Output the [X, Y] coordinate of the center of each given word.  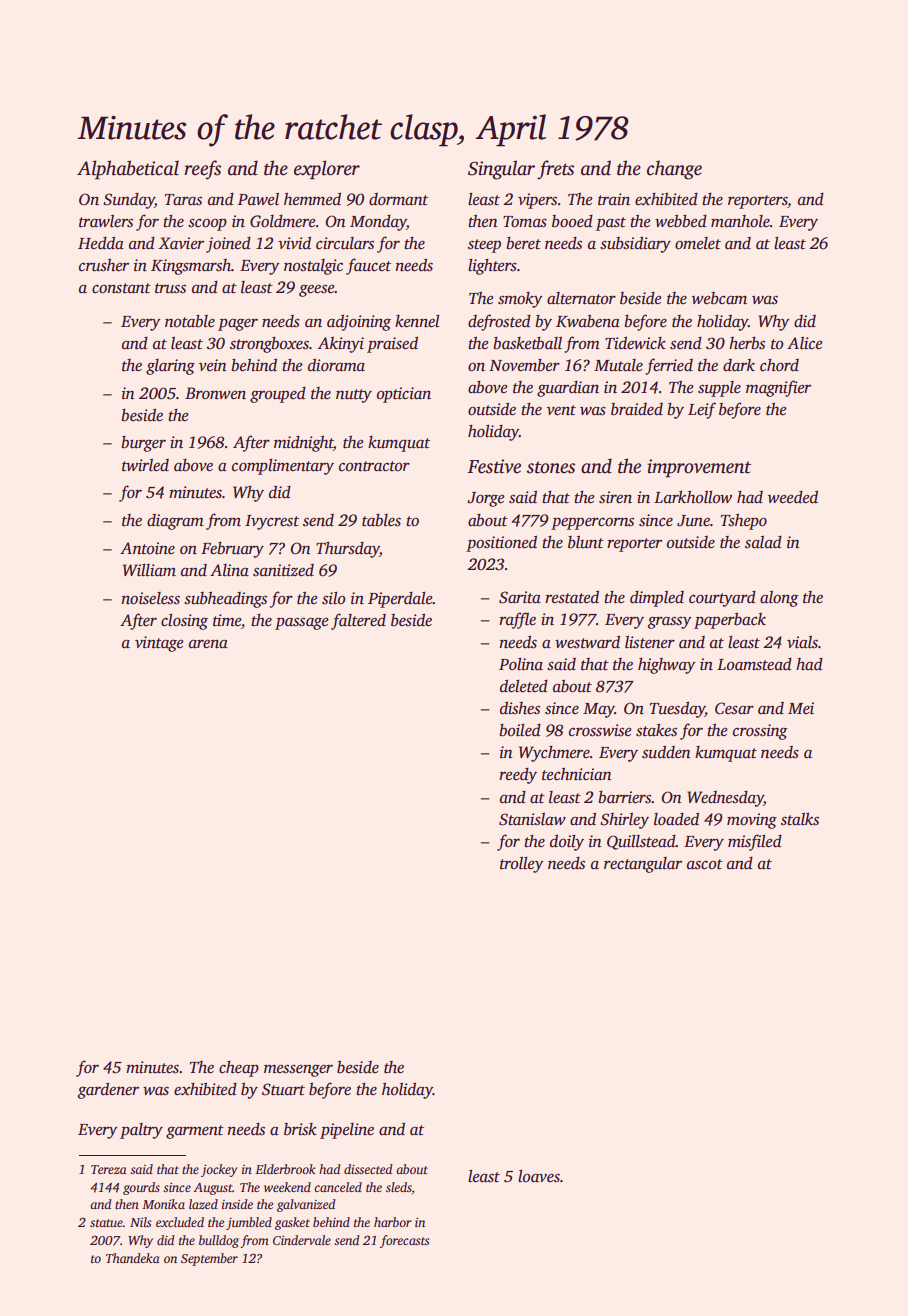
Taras [183, 200]
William [149, 570]
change [674, 170]
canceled [338, 1187]
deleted [524, 686]
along [779, 599]
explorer [327, 170]
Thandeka [133, 1258]
